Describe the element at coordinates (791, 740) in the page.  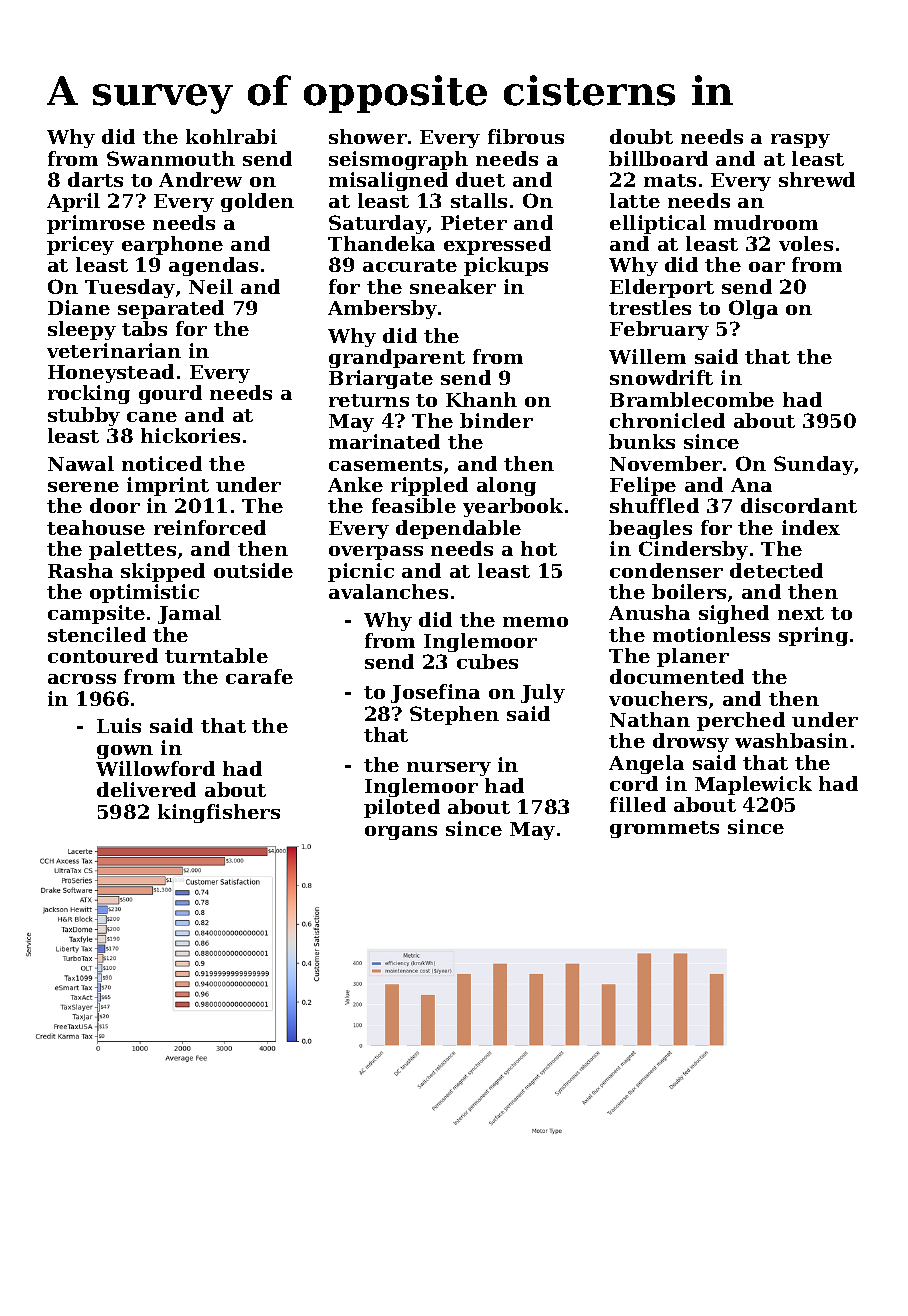
I see `washbasin` at that location.
